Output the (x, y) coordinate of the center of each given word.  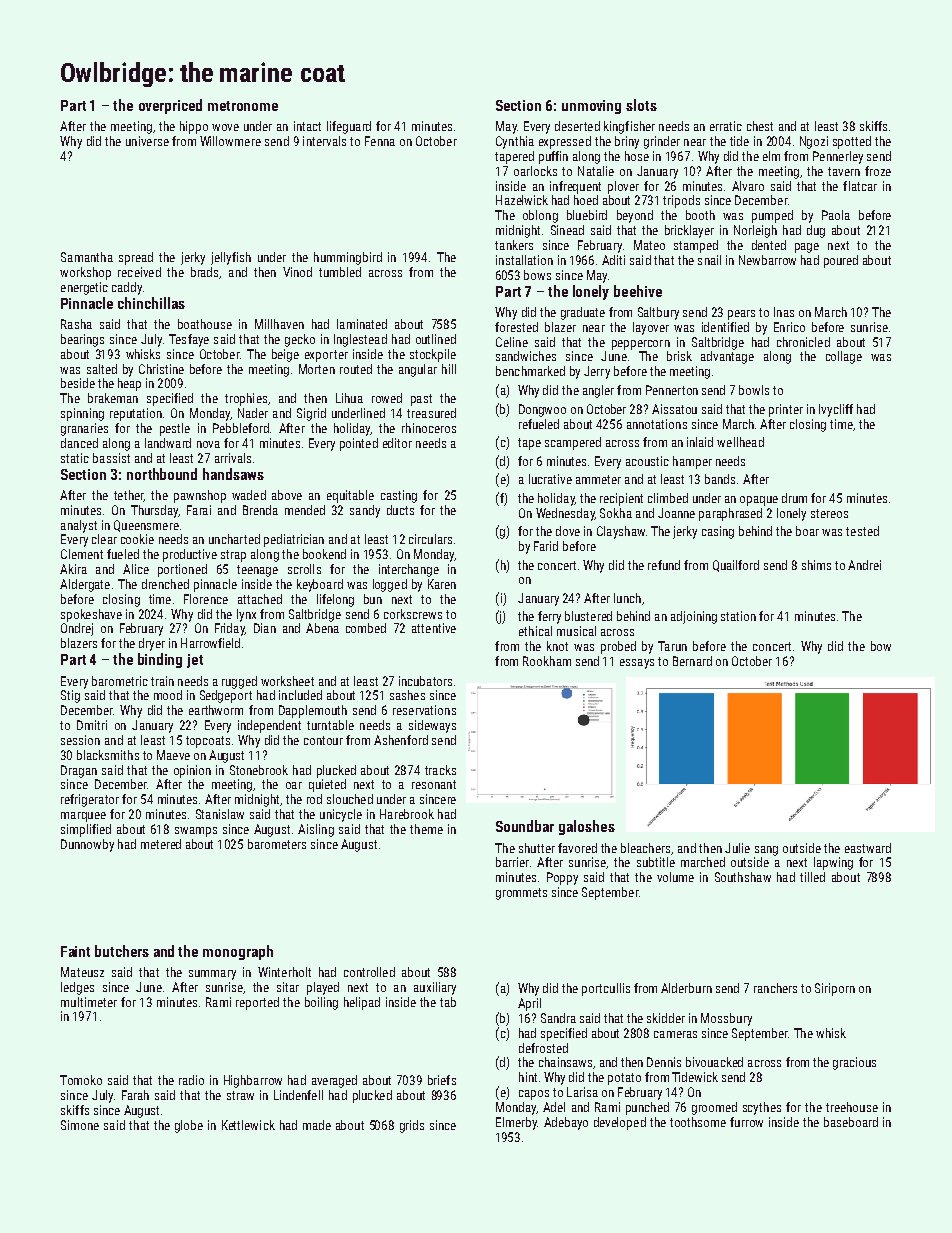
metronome (243, 106)
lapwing (833, 863)
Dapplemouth (313, 711)
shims (816, 565)
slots (641, 105)
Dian (265, 628)
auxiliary (435, 988)
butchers (122, 951)
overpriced (170, 106)
